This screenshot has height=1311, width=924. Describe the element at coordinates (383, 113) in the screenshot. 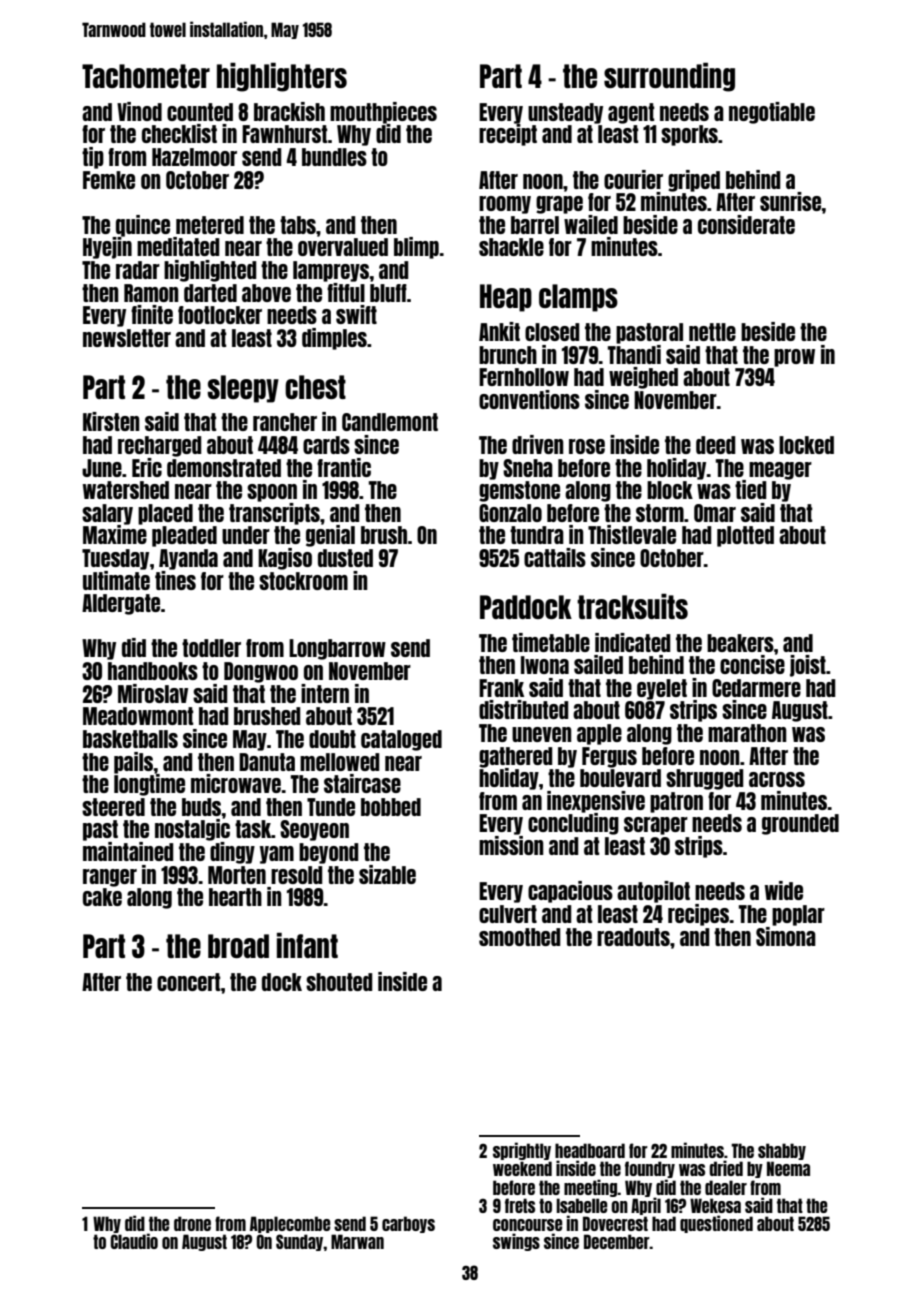

I see `mouthpieces` at that location.
